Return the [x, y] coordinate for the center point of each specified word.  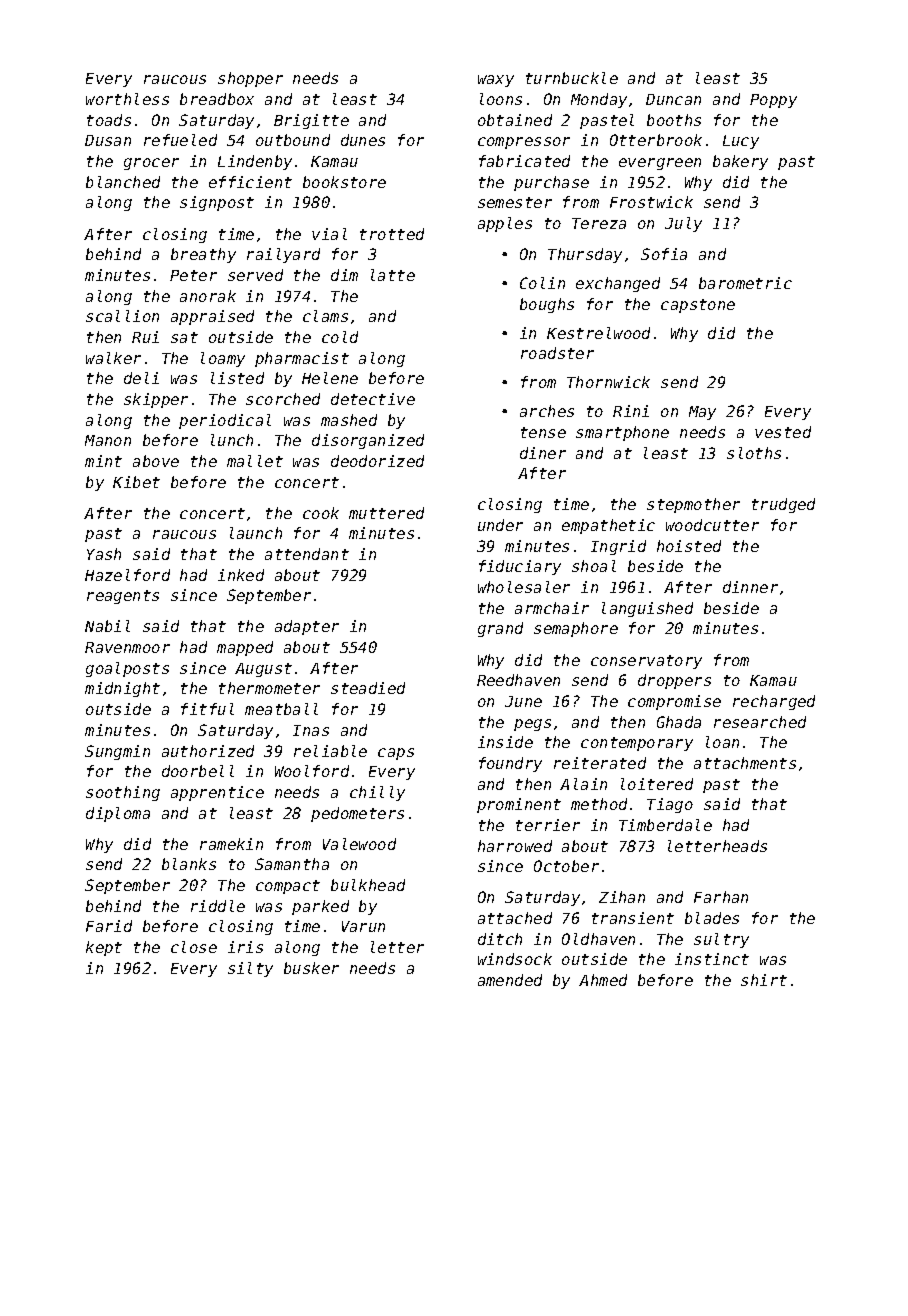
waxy [496, 81]
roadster [557, 353]
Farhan [721, 897]
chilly [377, 793]
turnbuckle [572, 78]
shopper [250, 79]
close [194, 947]
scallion [122, 316]
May [702, 413]
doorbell [198, 771]
